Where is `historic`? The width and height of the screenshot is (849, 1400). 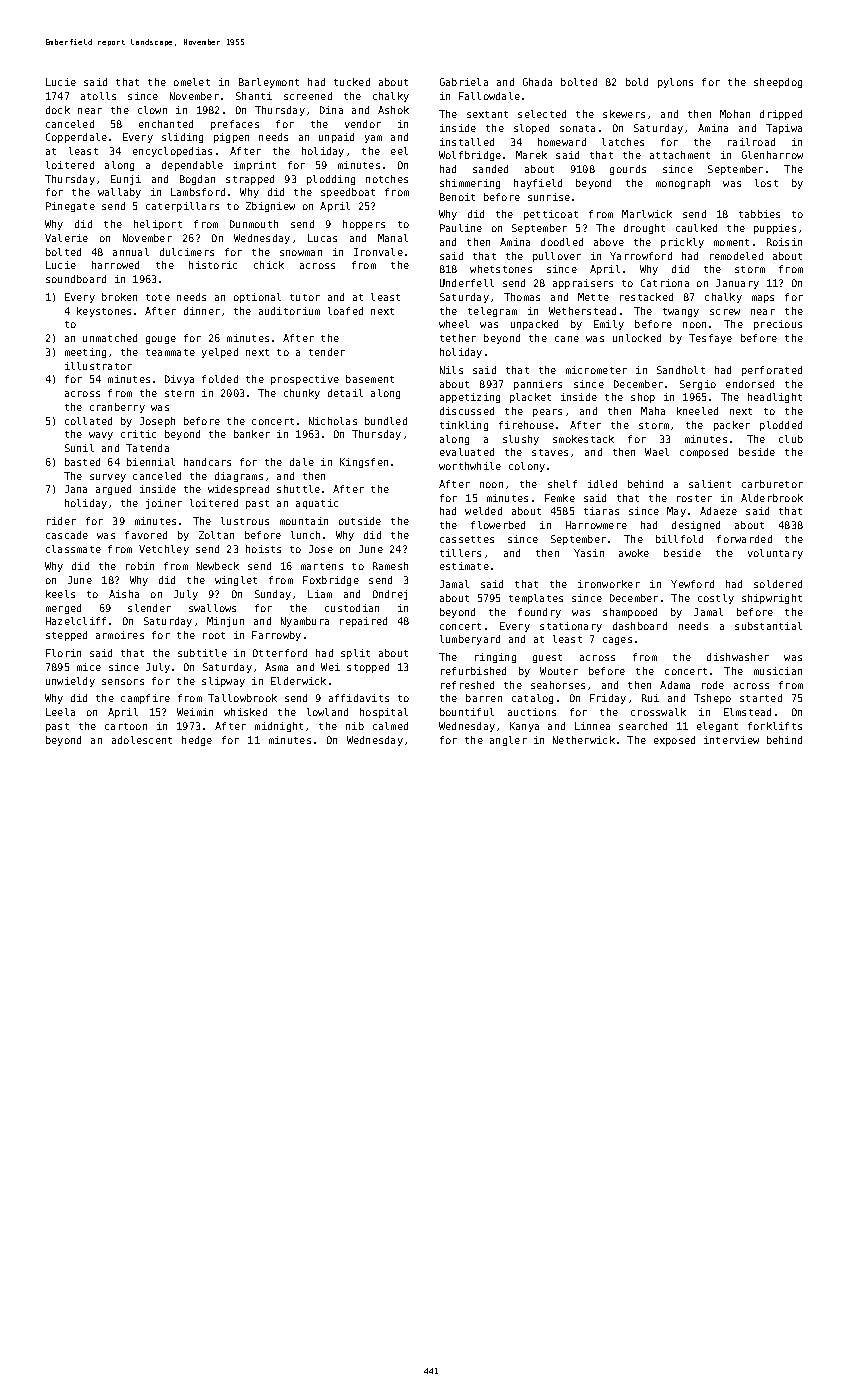
historic is located at coordinates (213, 265).
